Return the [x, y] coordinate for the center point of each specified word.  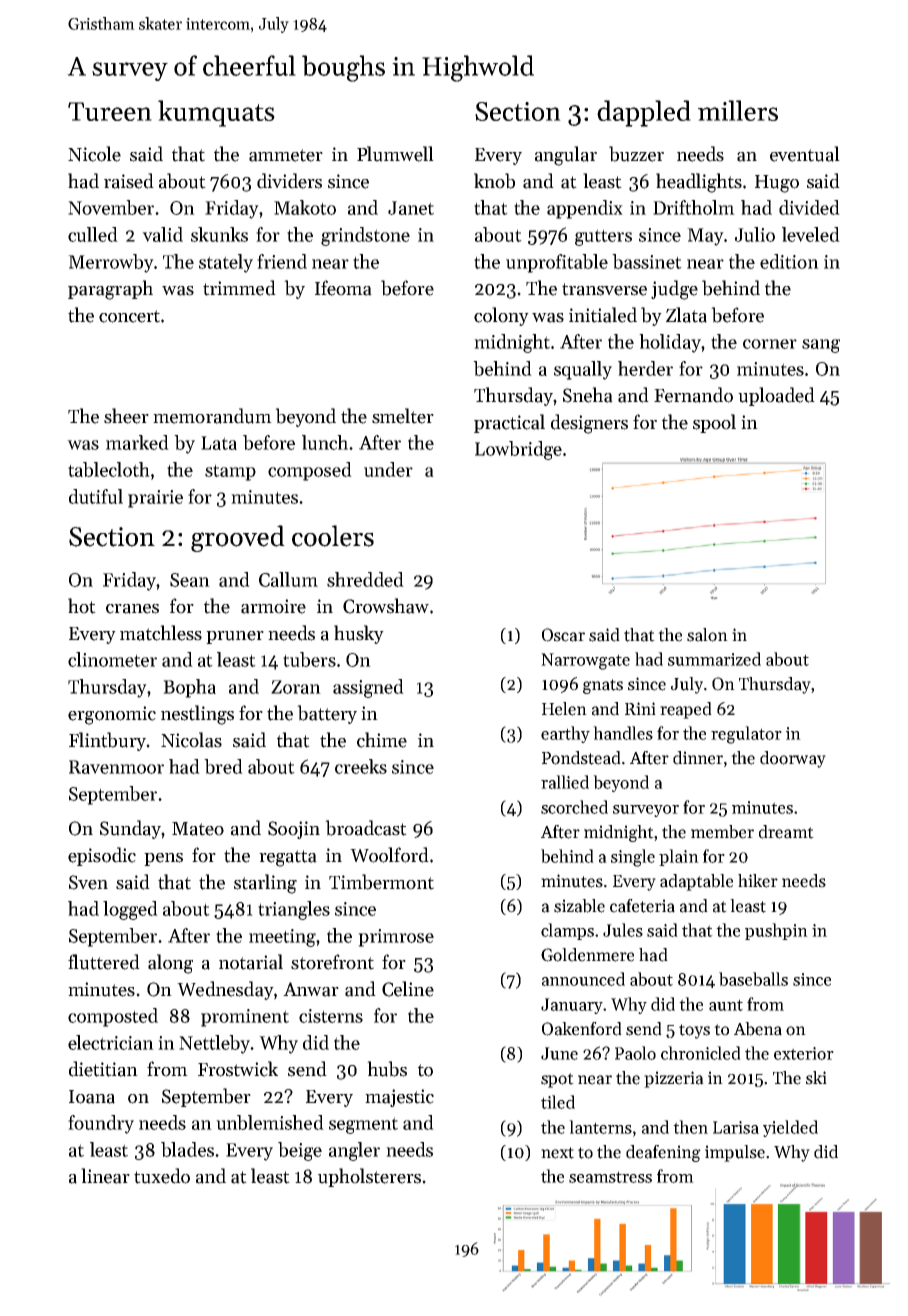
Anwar [311, 989]
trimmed [239, 288]
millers [738, 110]
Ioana [92, 1097]
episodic [102, 856]
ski [816, 1078]
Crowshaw [386, 606]
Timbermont [381, 882]
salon [707, 635]
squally [583, 370]
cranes [132, 609]
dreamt [786, 832]
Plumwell [395, 154]
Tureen [110, 111]
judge [674, 290]
